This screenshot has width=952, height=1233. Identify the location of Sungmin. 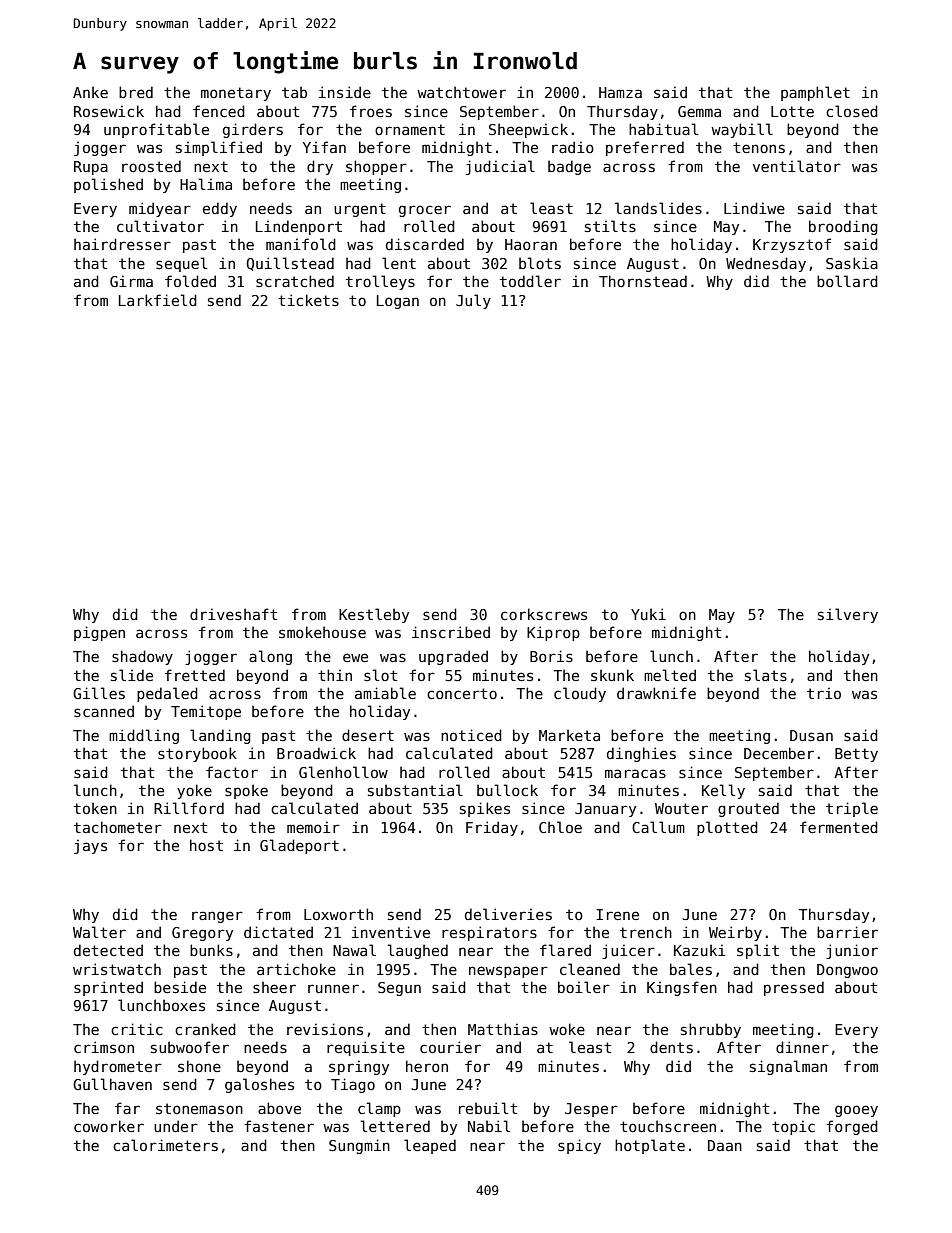
(359, 1146).
